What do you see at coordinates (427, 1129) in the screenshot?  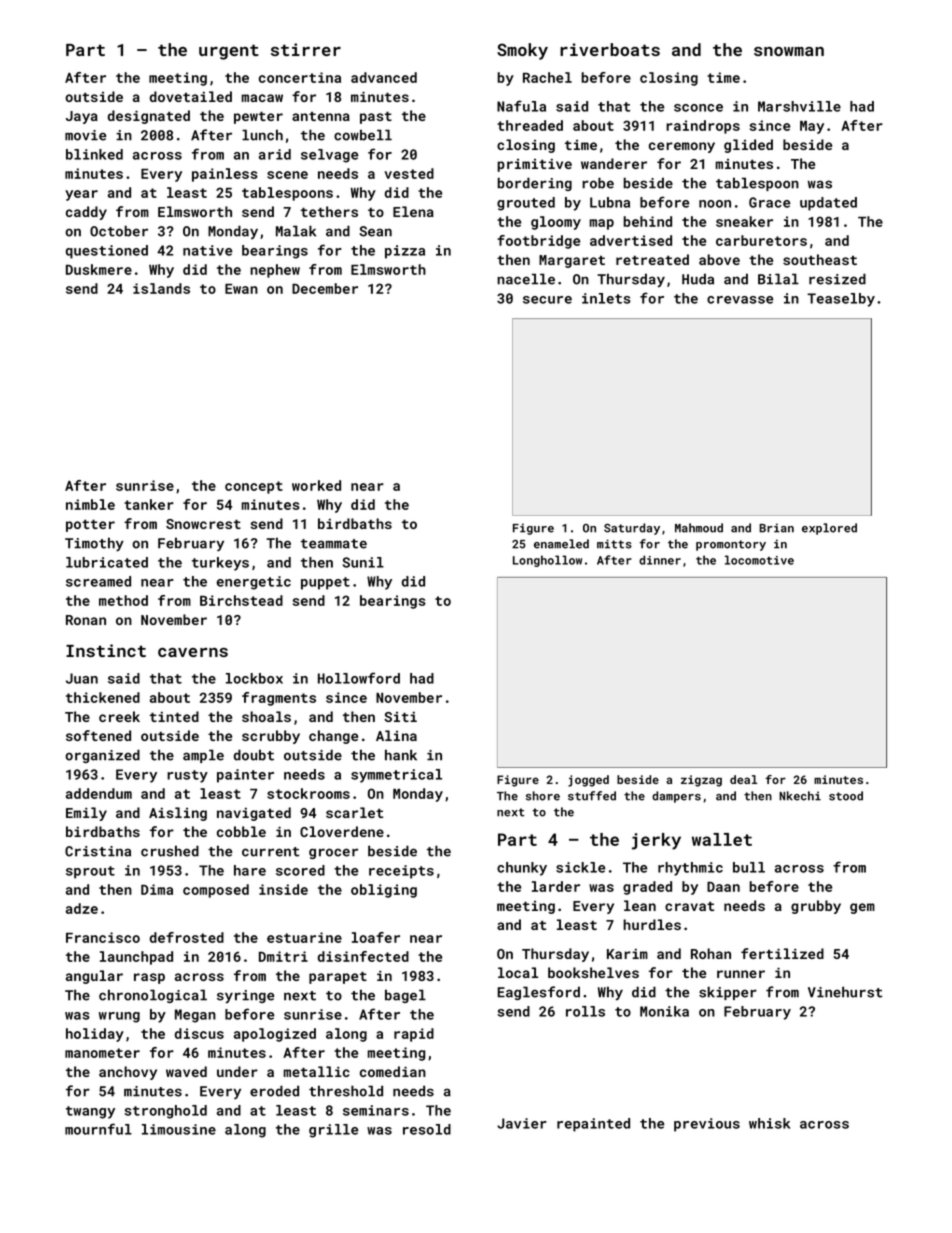 I see `resold` at bounding box center [427, 1129].
